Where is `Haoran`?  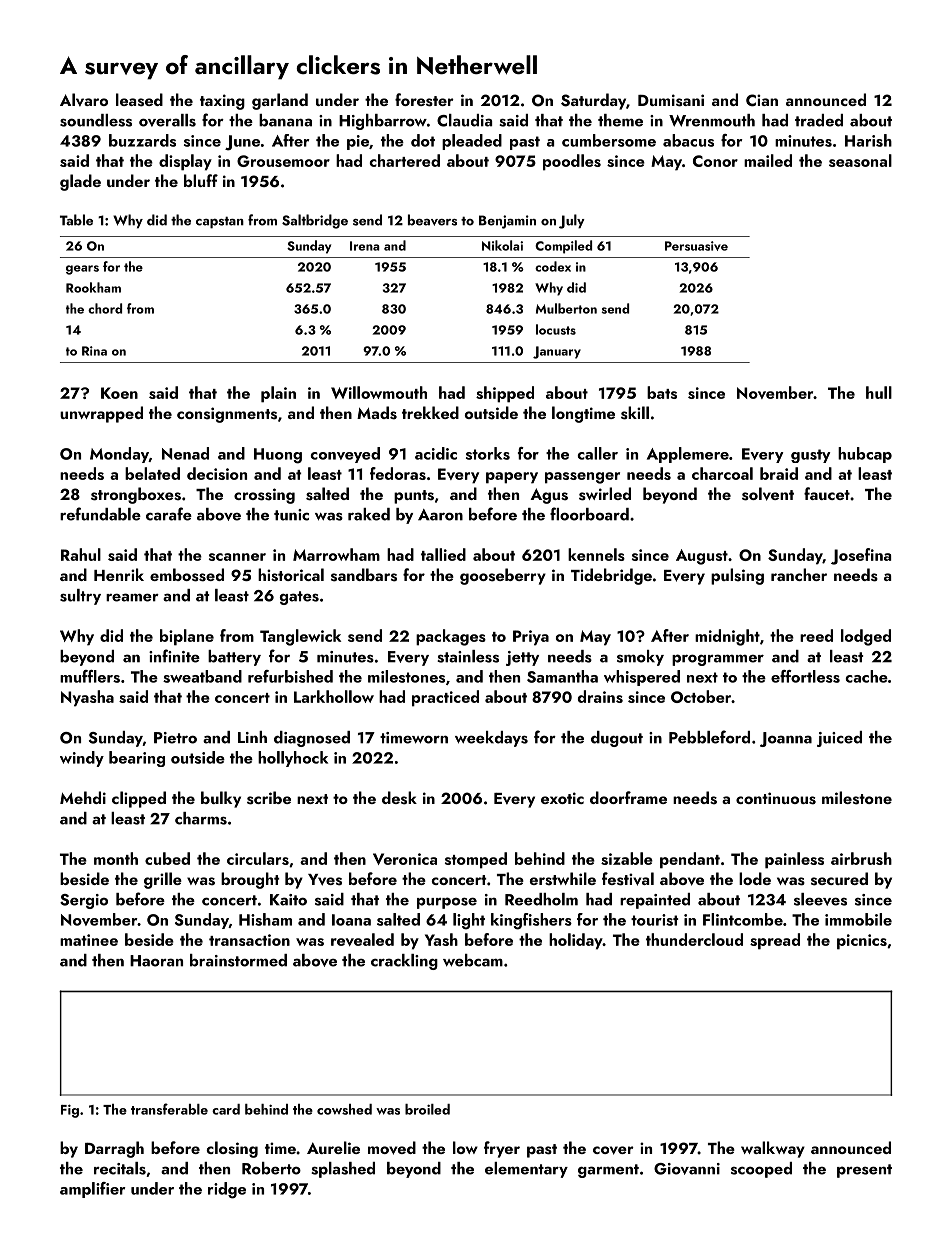 Haoran is located at coordinates (156, 961).
